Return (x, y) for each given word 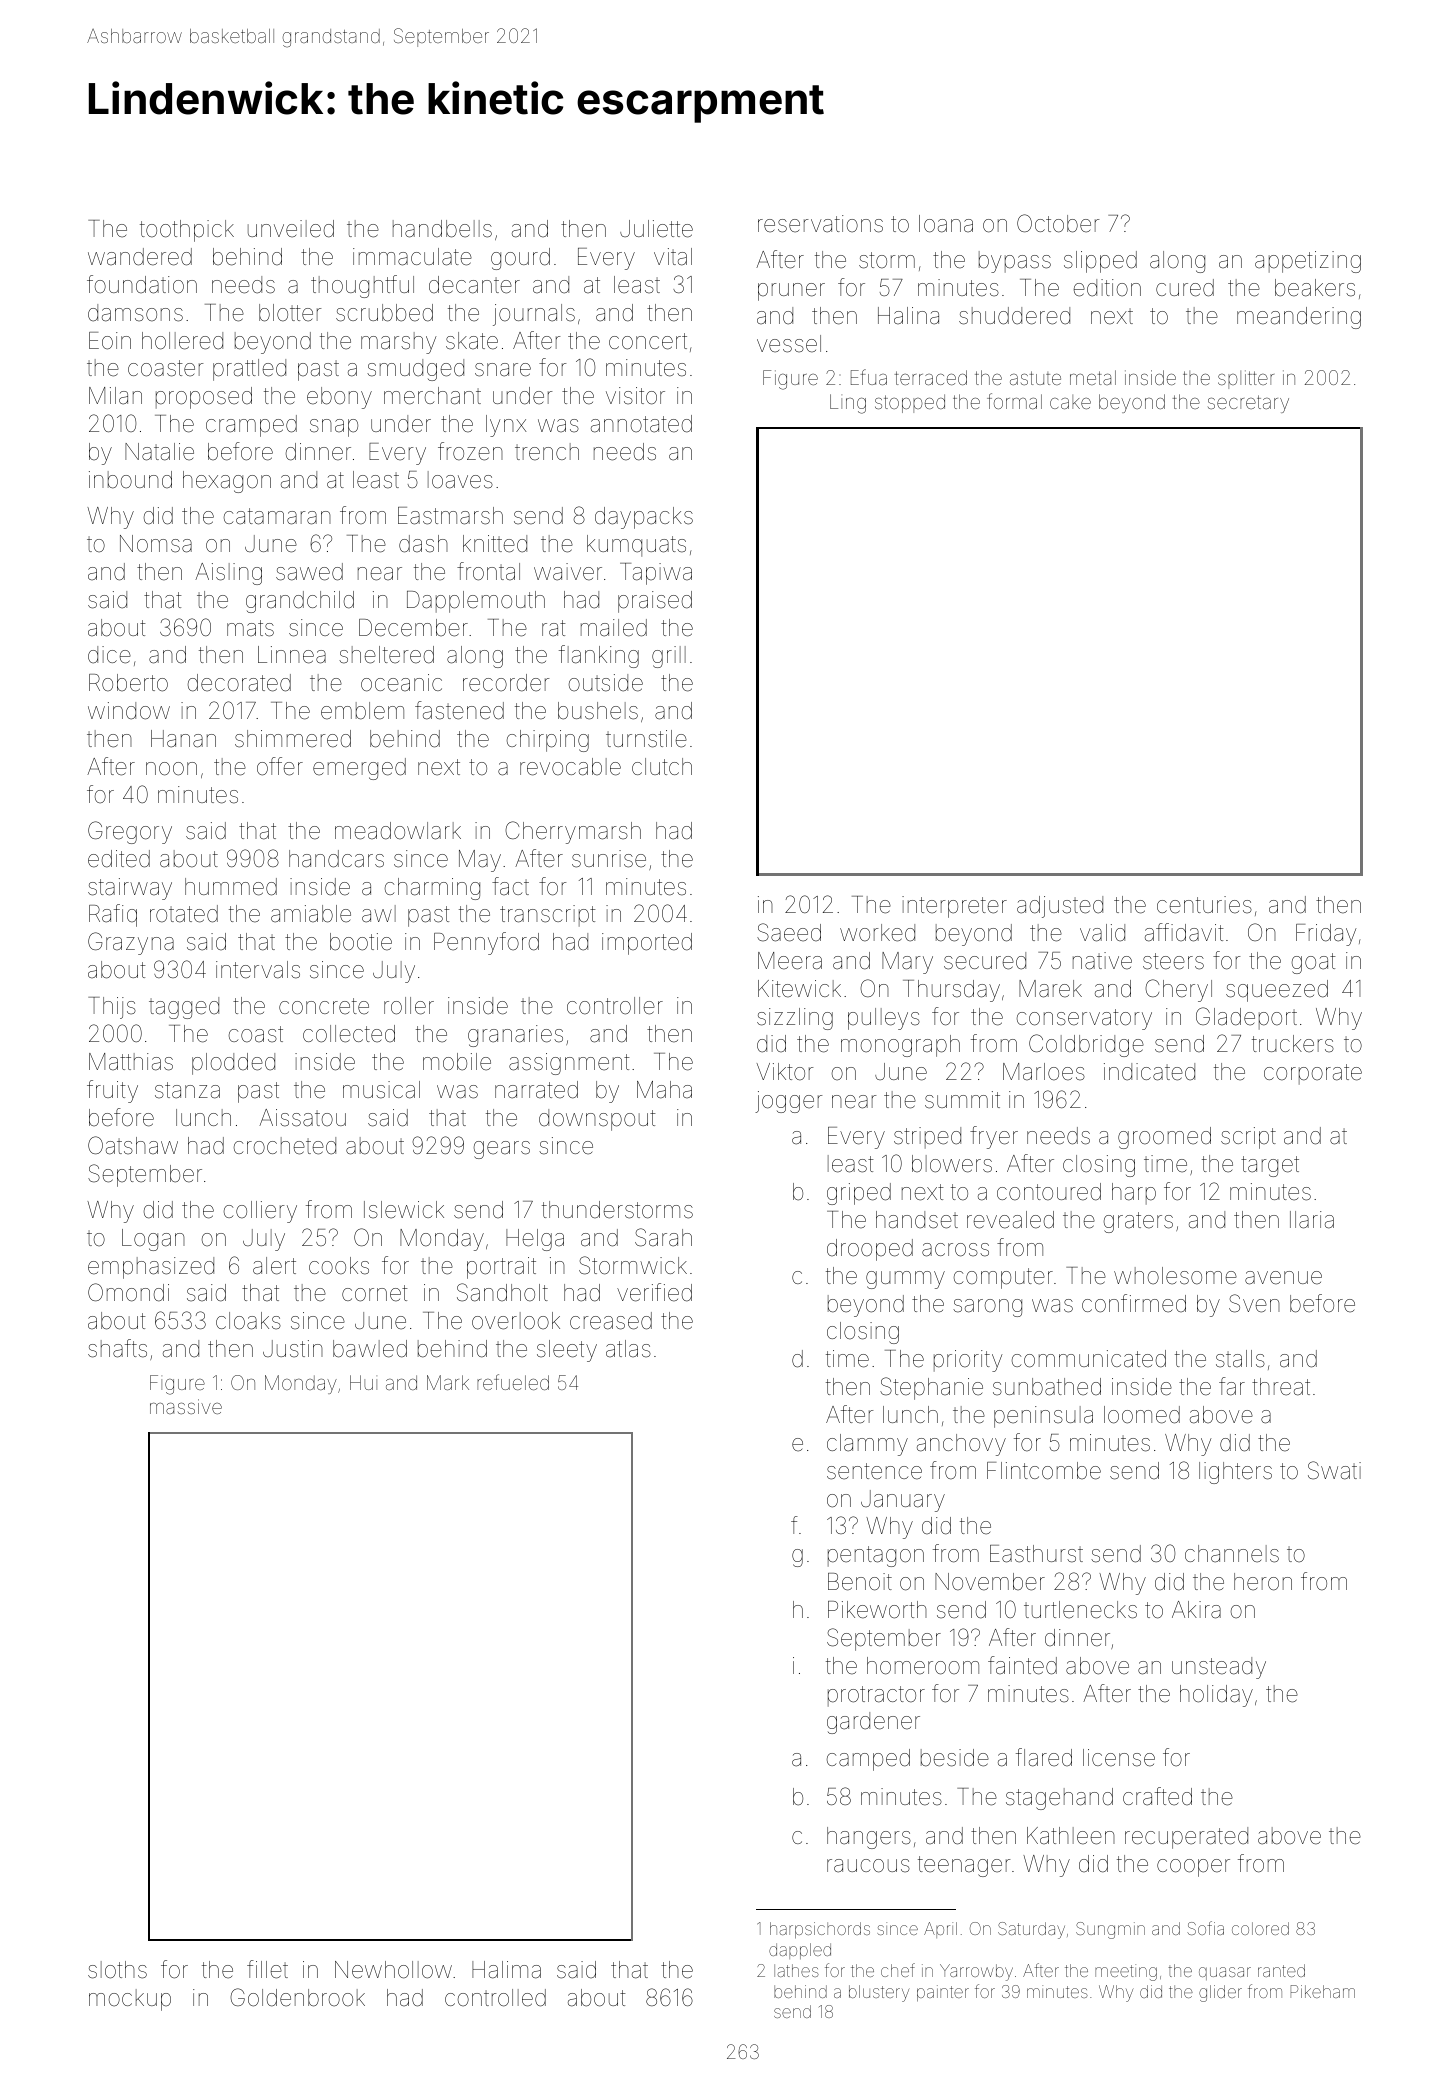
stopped (910, 403)
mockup (130, 2000)
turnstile (646, 739)
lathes (796, 1970)
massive (186, 1406)
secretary (1248, 404)
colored (1260, 1928)
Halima (506, 1970)
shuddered (1014, 316)
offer (280, 766)
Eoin (110, 341)
